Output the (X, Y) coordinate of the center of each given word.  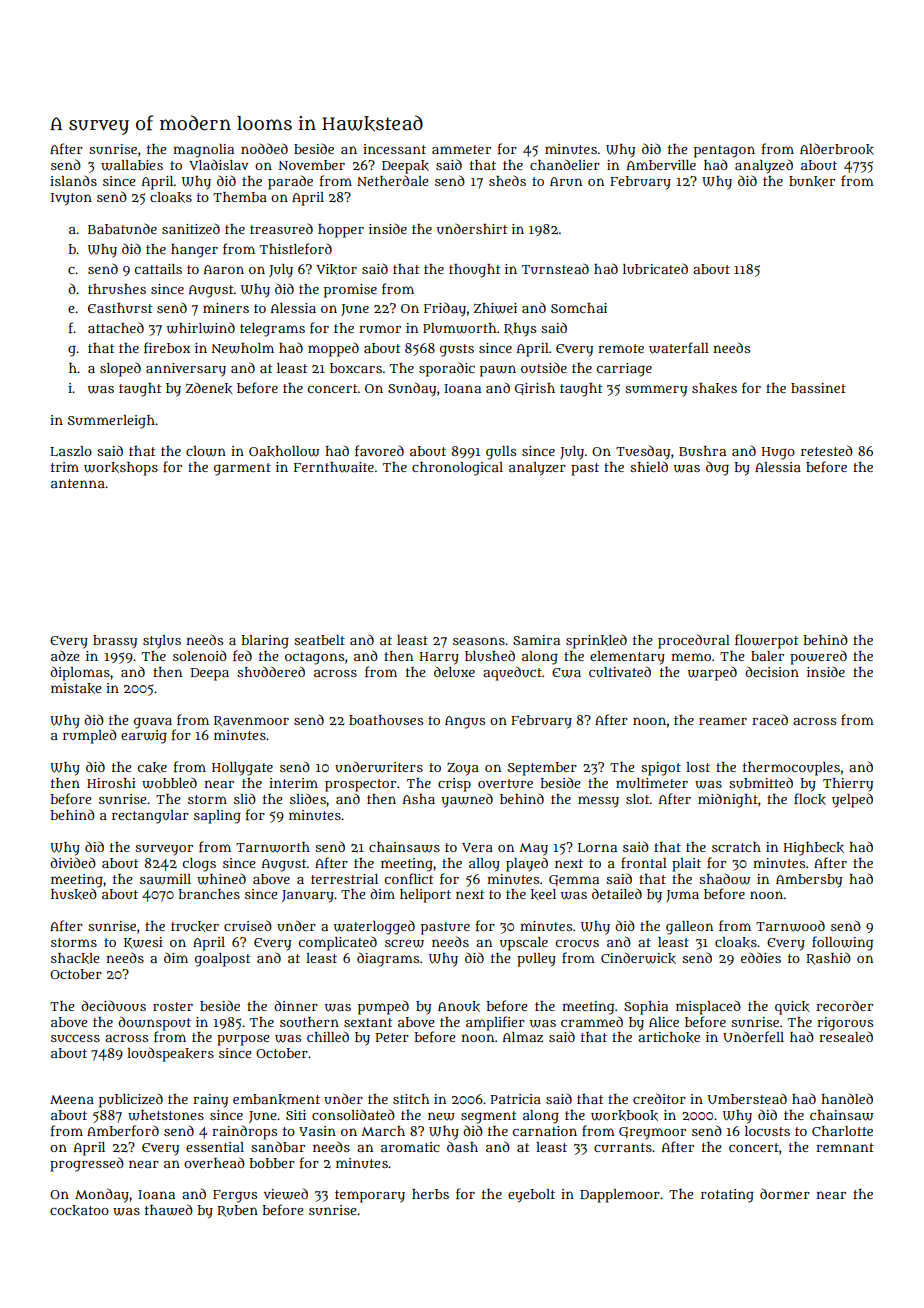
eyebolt (531, 1196)
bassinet (818, 388)
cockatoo (79, 1210)
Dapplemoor (620, 1196)
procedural (694, 641)
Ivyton (71, 199)
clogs (199, 865)
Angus (465, 722)
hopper (341, 231)
